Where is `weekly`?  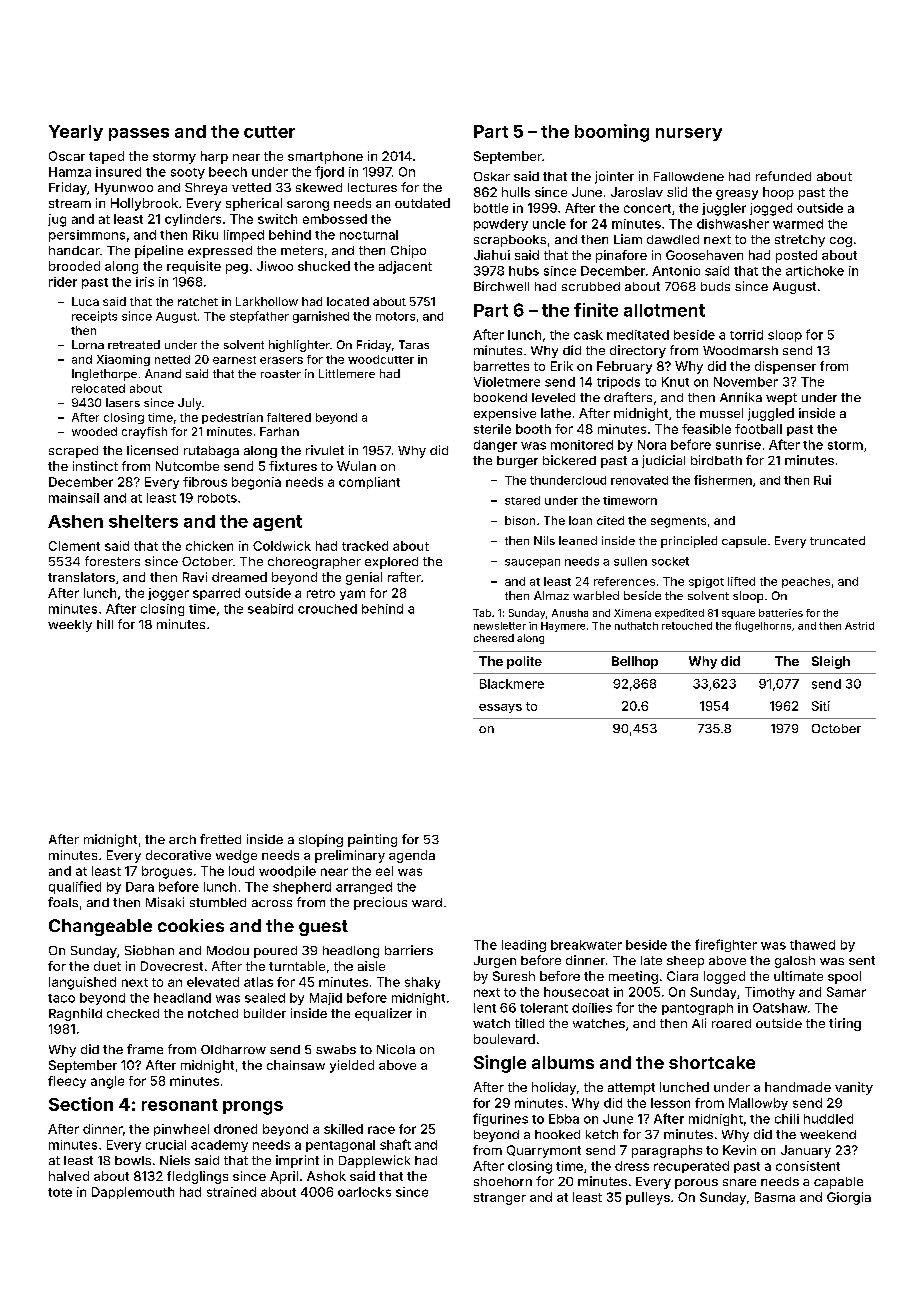 weekly is located at coordinates (70, 626).
